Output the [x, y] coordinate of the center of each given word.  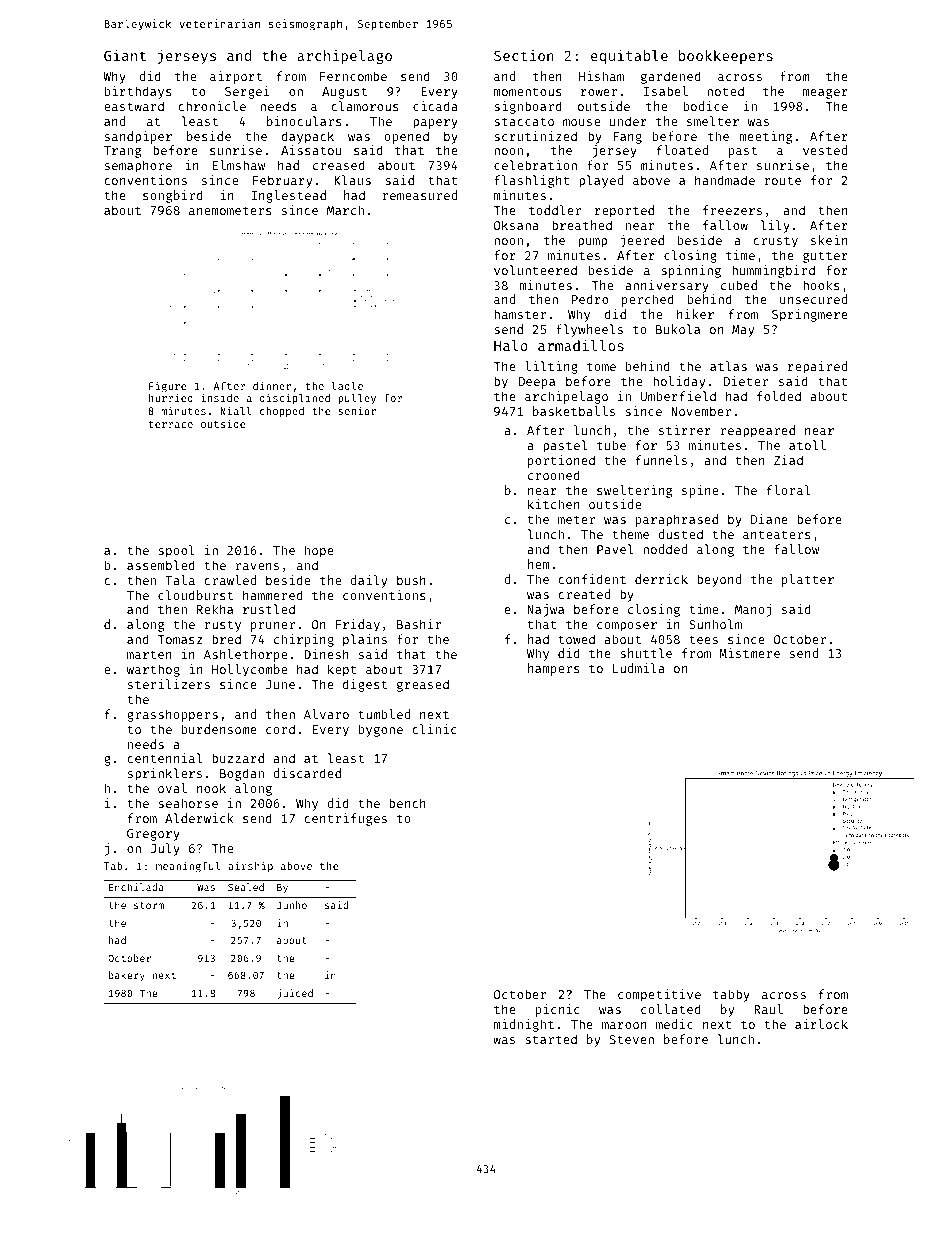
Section [524, 55]
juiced [295, 994]
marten [149, 654]
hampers [554, 669]
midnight [524, 1025]
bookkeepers [726, 57]
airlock [821, 1024]
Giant [125, 55]
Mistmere [749, 653]
